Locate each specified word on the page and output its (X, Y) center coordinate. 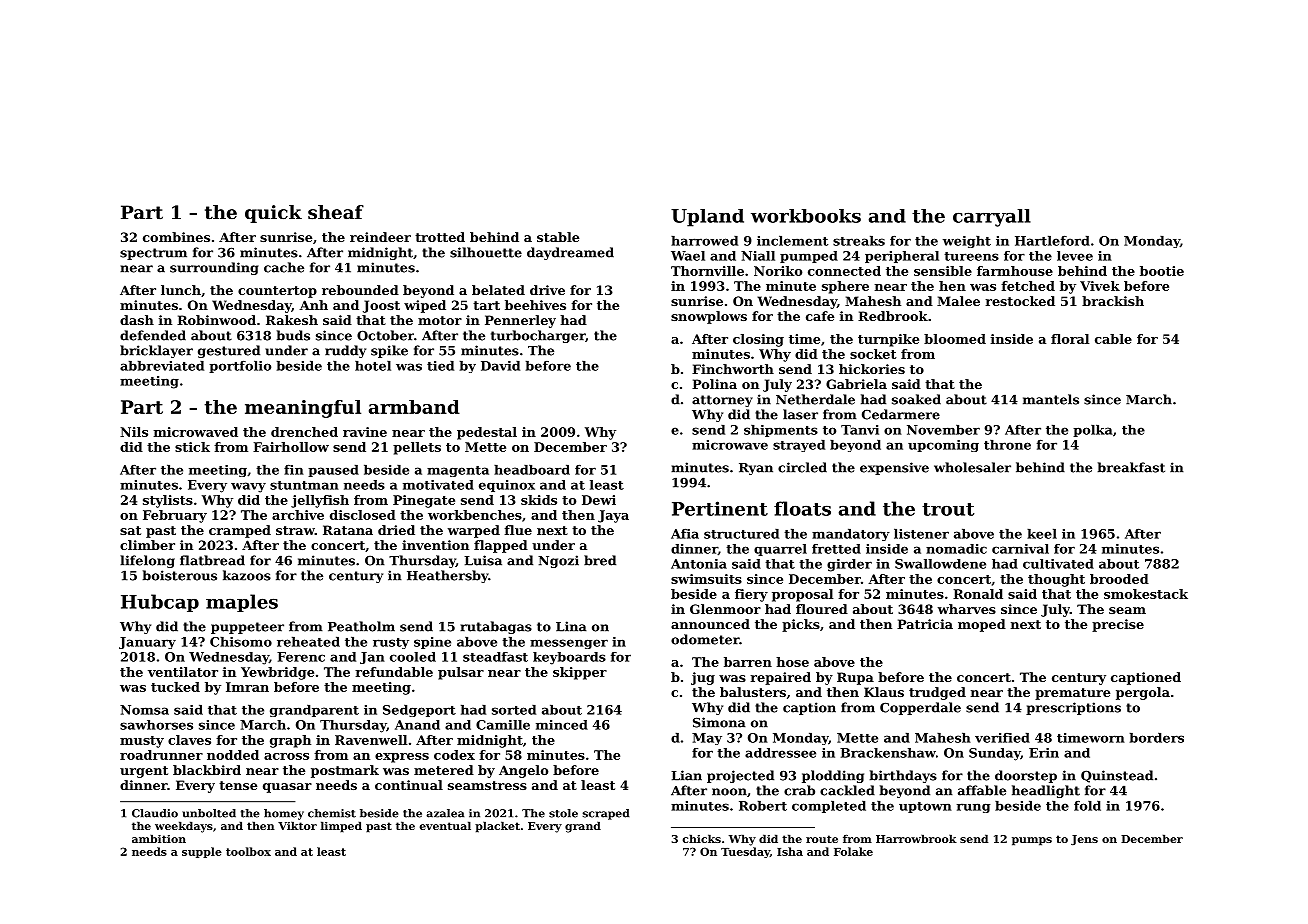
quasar (287, 788)
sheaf (336, 212)
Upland (707, 218)
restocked (1020, 301)
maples (242, 603)
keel (1042, 534)
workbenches (475, 515)
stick (192, 447)
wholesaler (972, 467)
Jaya (613, 516)
